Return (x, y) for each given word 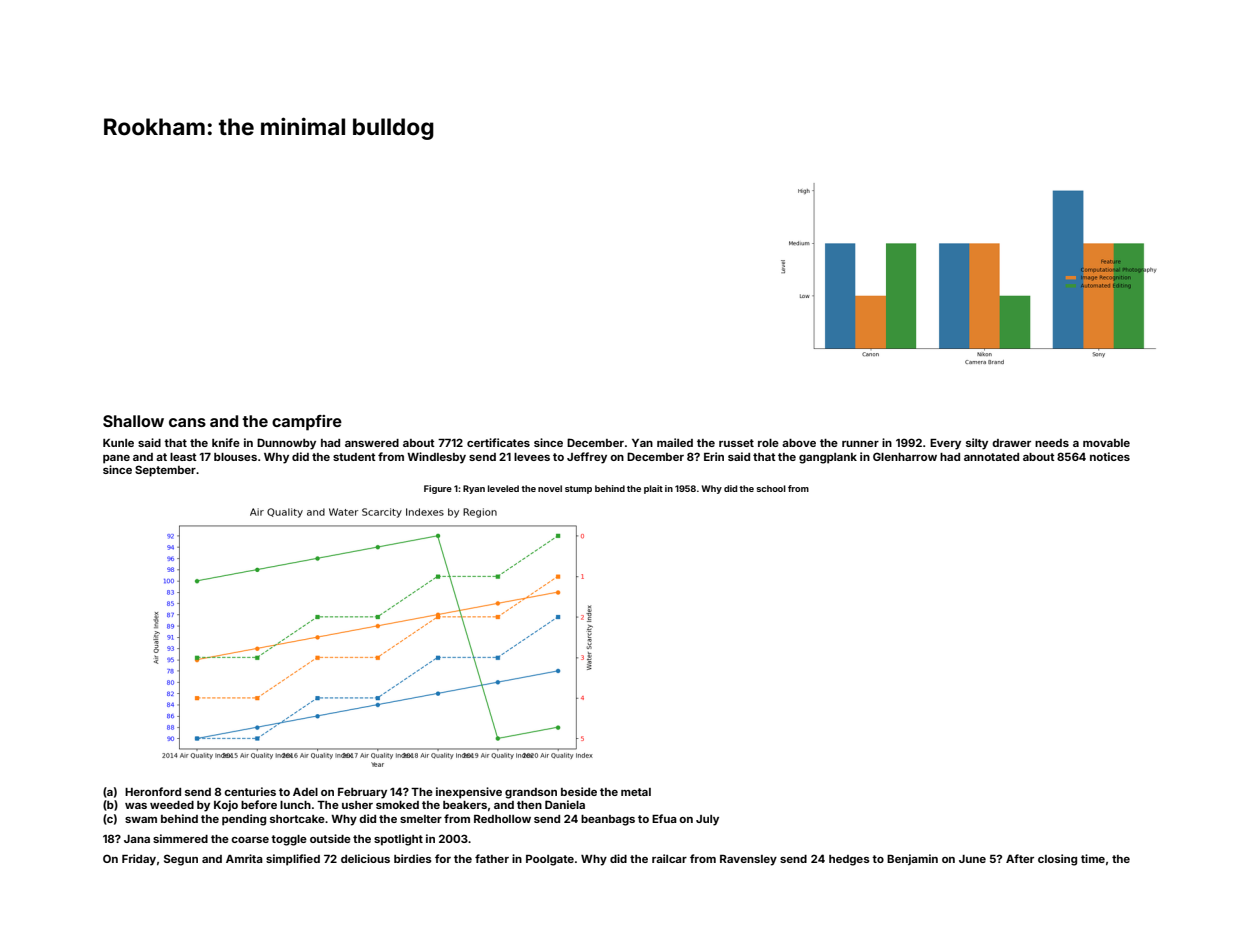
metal (636, 792)
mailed (675, 442)
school (771, 488)
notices (1110, 456)
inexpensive (469, 793)
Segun (181, 860)
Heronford (153, 791)
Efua (664, 818)
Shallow (133, 421)
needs (1052, 443)
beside (579, 791)
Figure (438, 489)
